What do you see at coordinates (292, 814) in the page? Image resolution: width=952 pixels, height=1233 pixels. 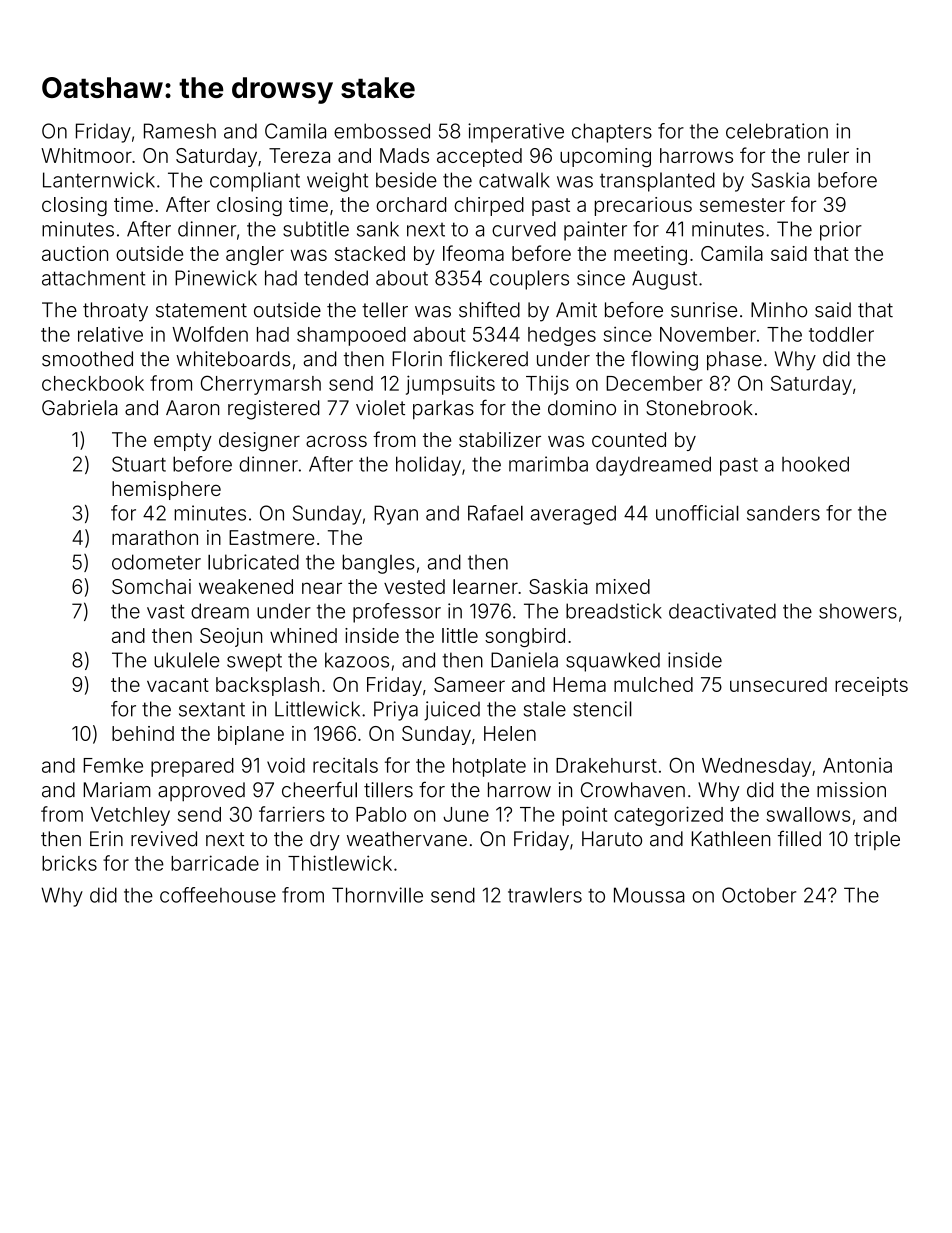 I see `farriers` at bounding box center [292, 814].
